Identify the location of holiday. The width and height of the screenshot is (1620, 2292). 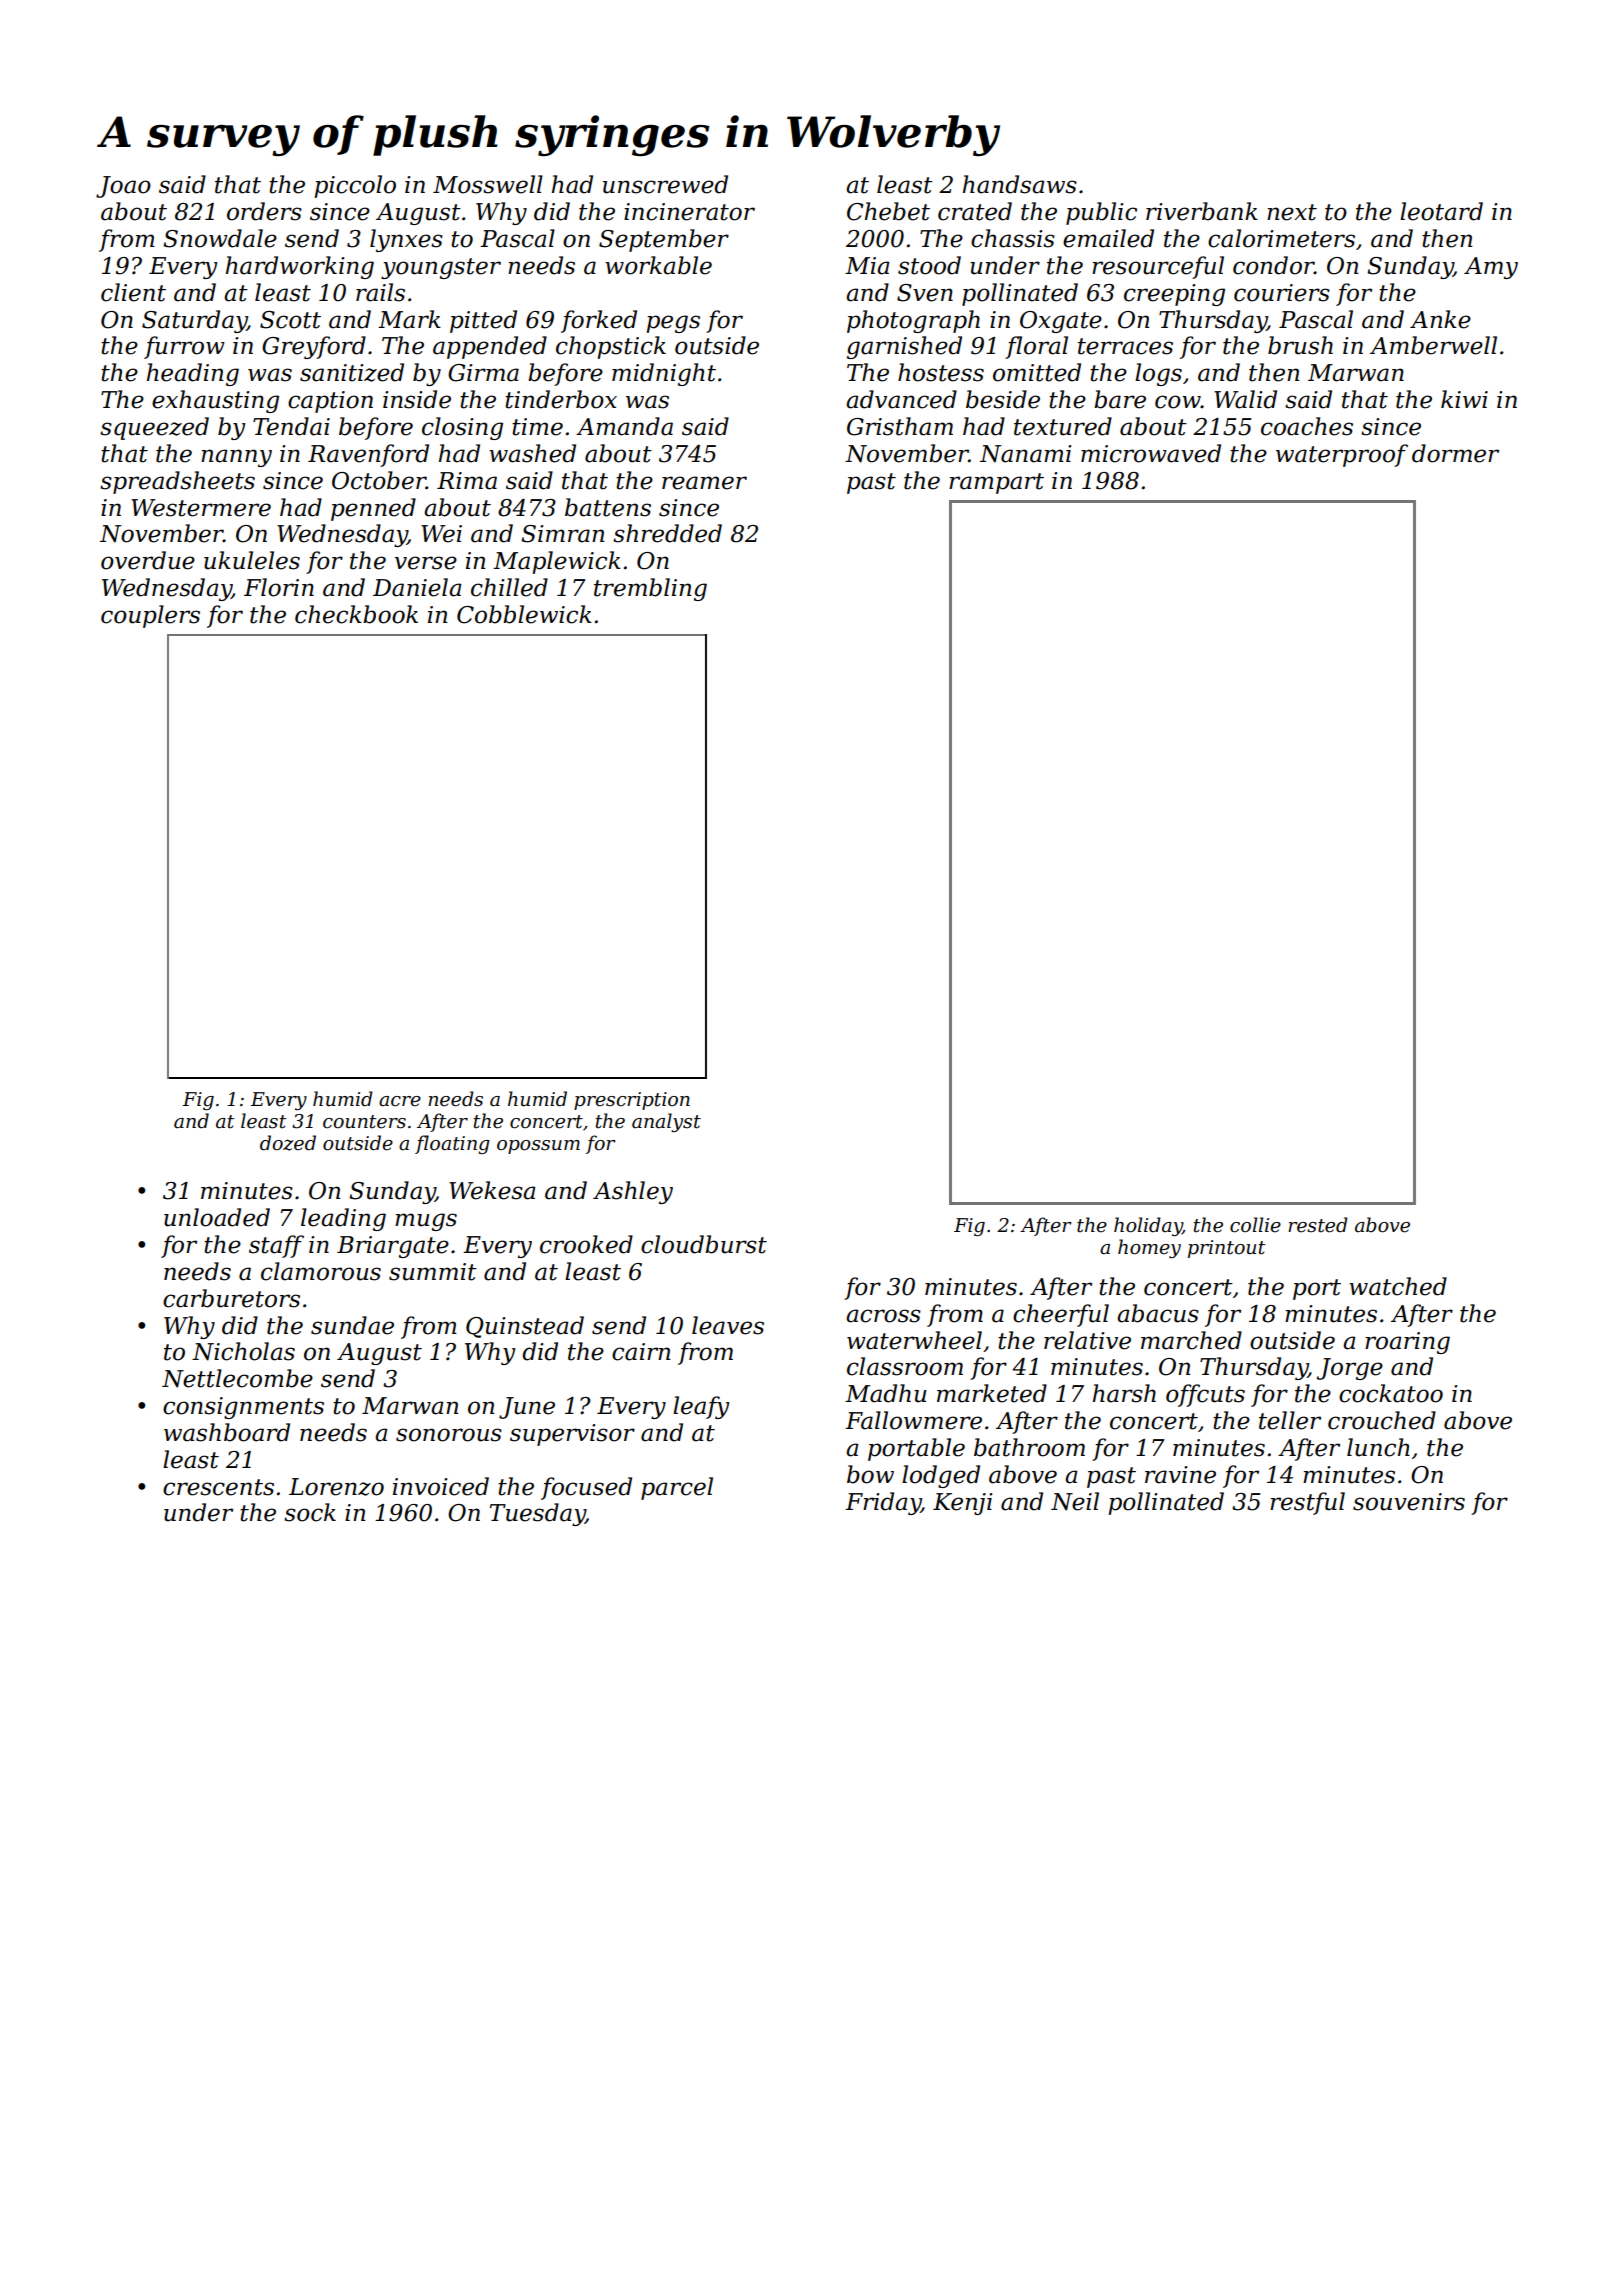
(1148, 1226).
